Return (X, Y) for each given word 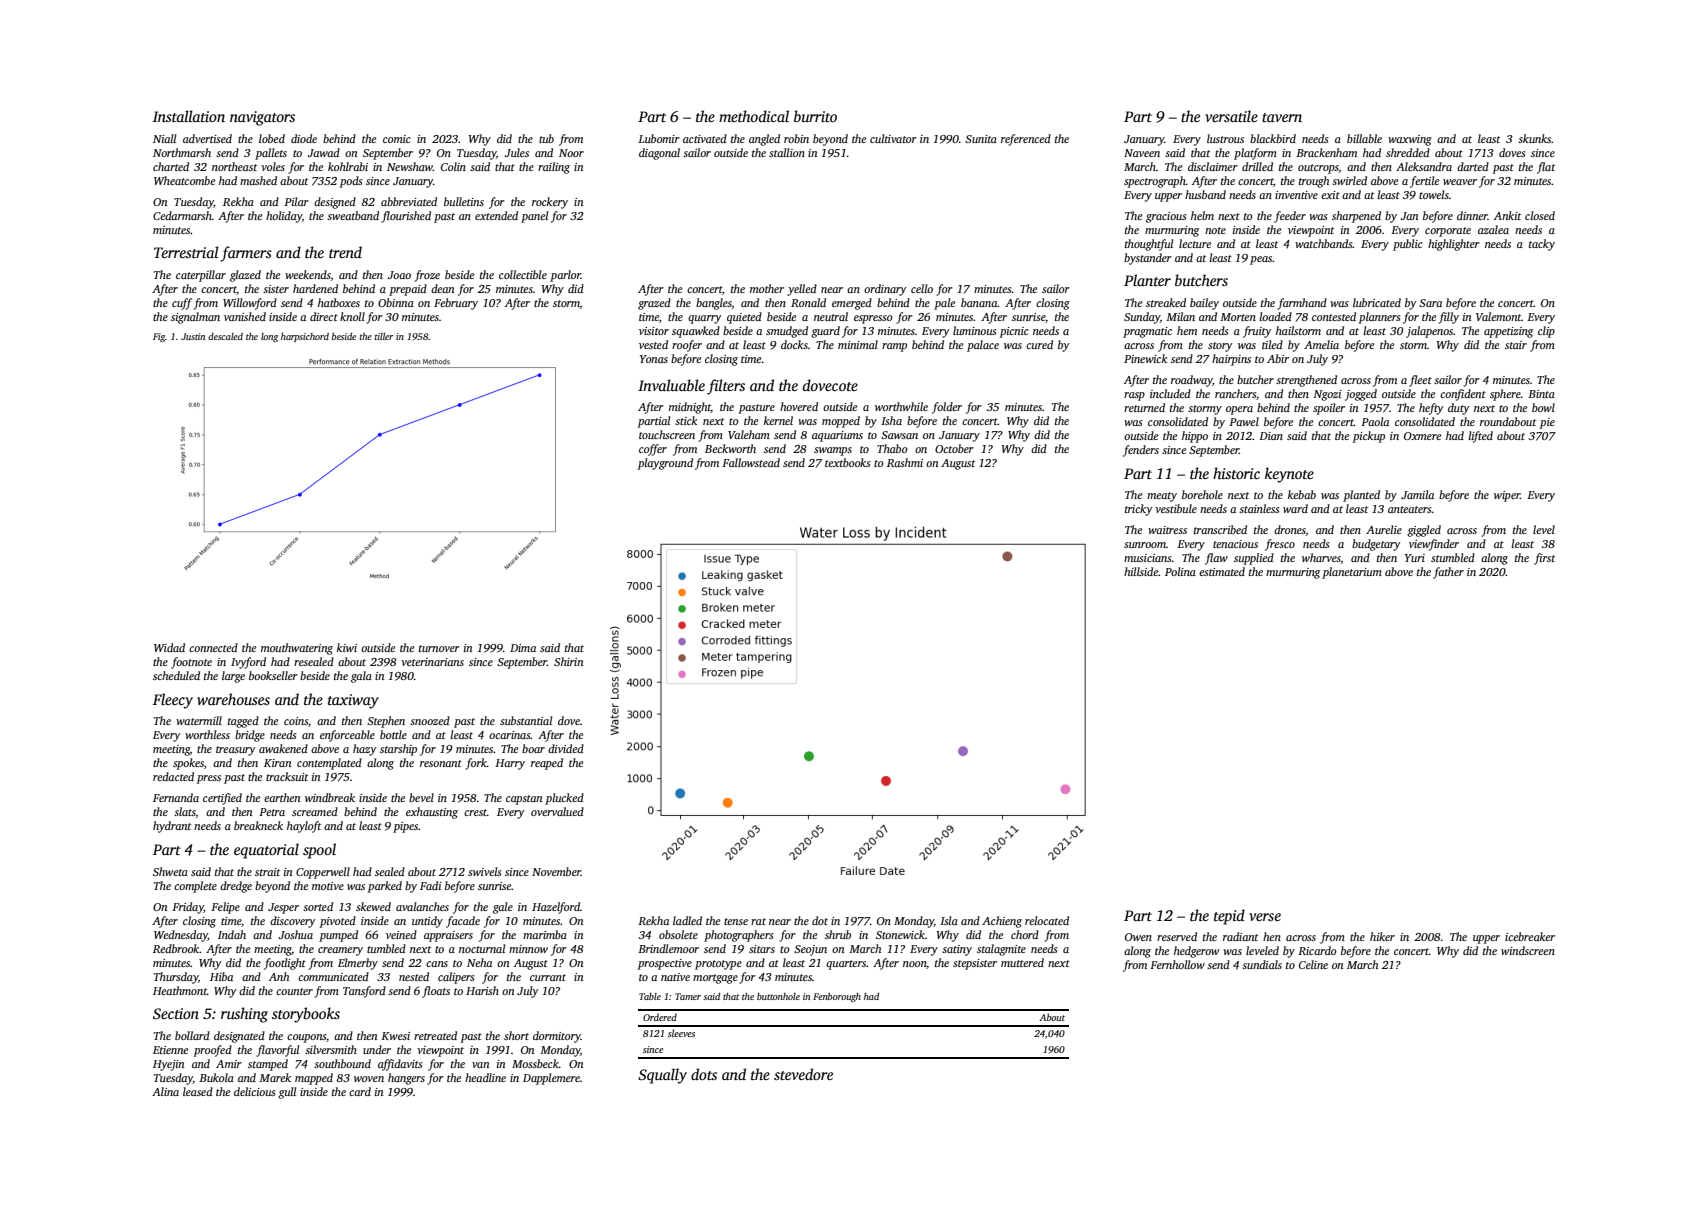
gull (287, 1093)
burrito (815, 116)
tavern (1282, 117)
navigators (262, 118)
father (1448, 573)
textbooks (848, 462)
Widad (169, 647)
